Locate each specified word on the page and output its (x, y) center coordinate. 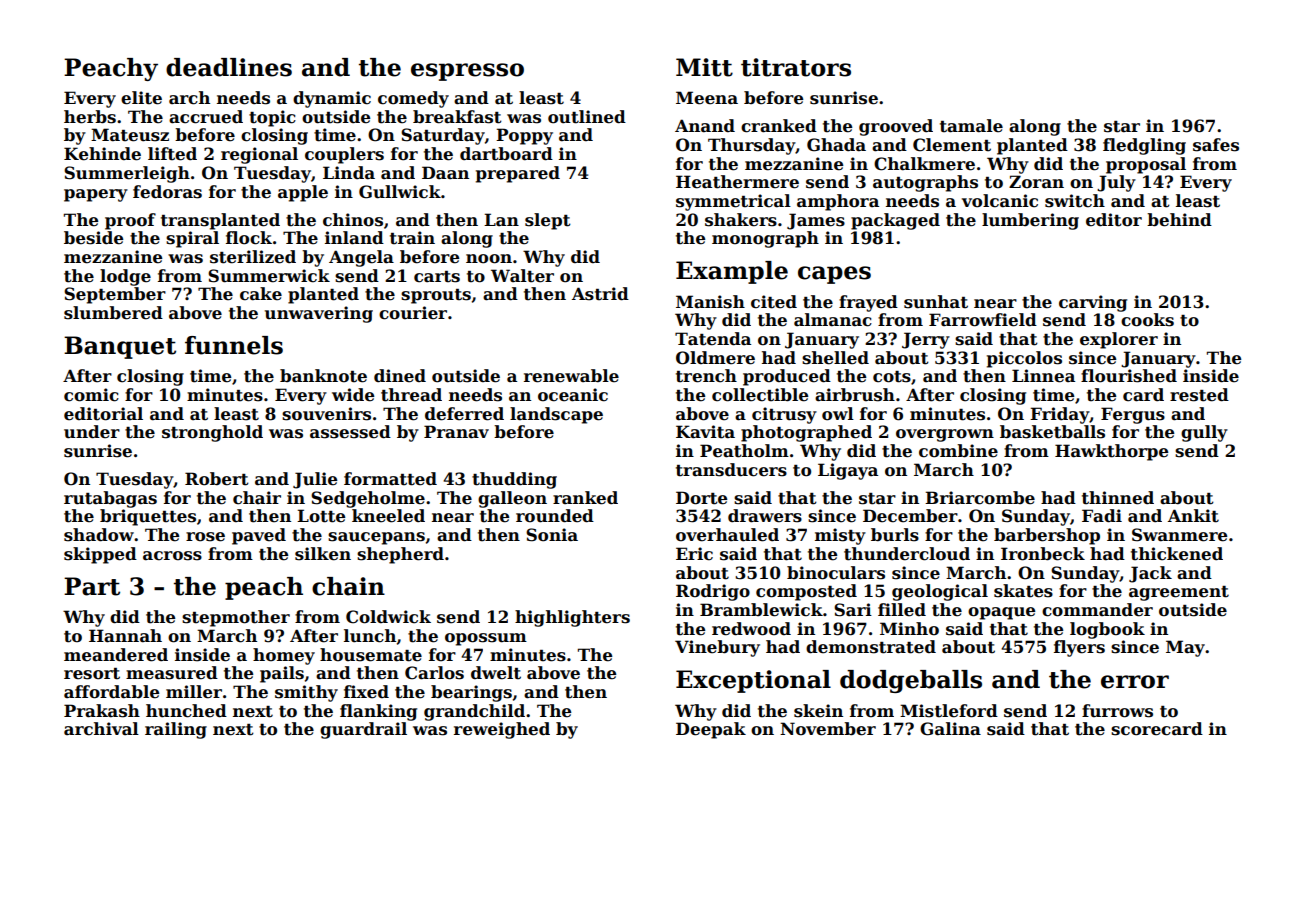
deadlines (229, 67)
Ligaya (848, 471)
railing (176, 730)
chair (257, 498)
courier (413, 313)
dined (400, 376)
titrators (796, 67)
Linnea (1043, 376)
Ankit (1193, 516)
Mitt (704, 67)
